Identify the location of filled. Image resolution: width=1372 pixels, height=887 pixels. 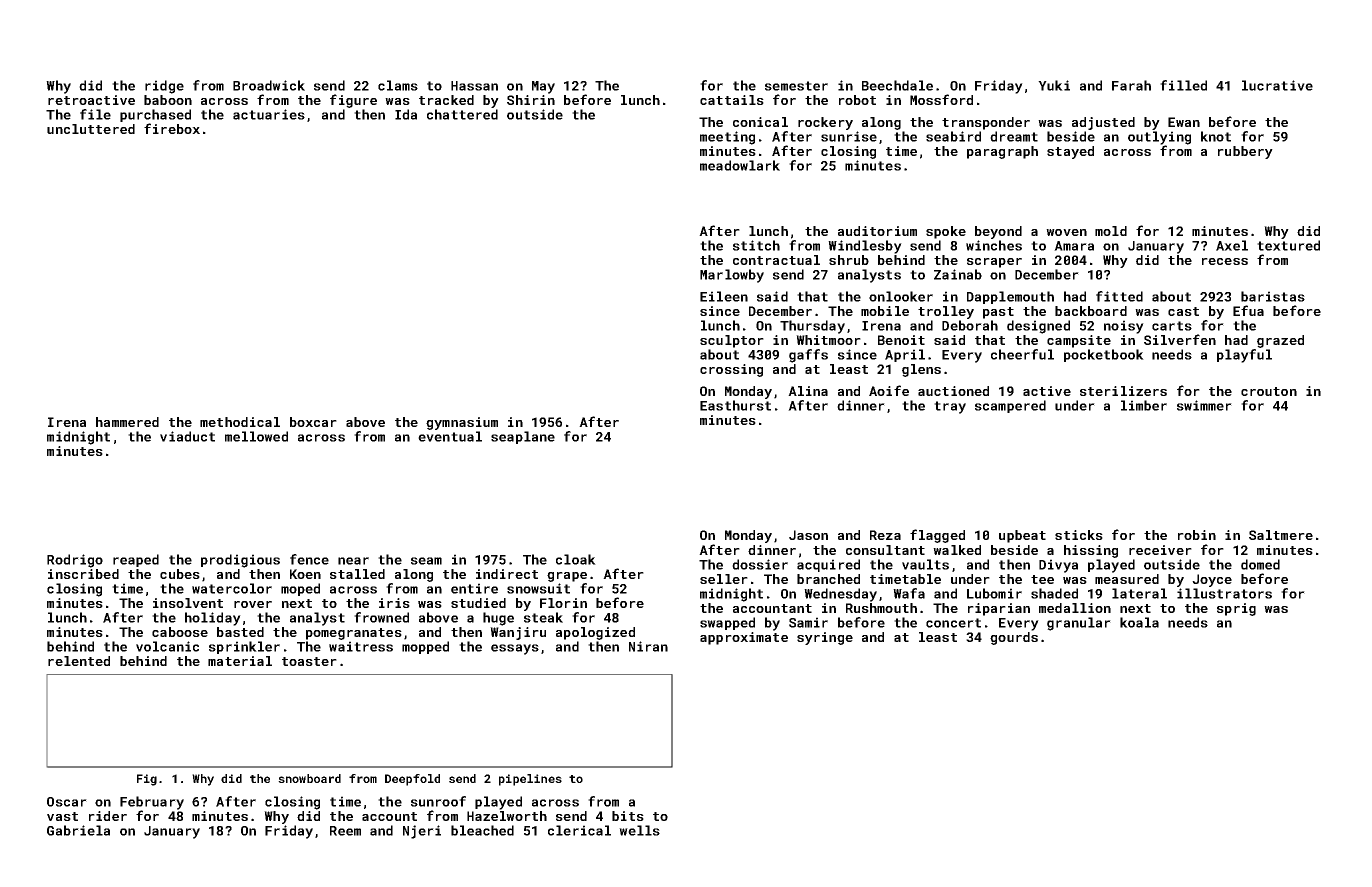
(1183, 85).
